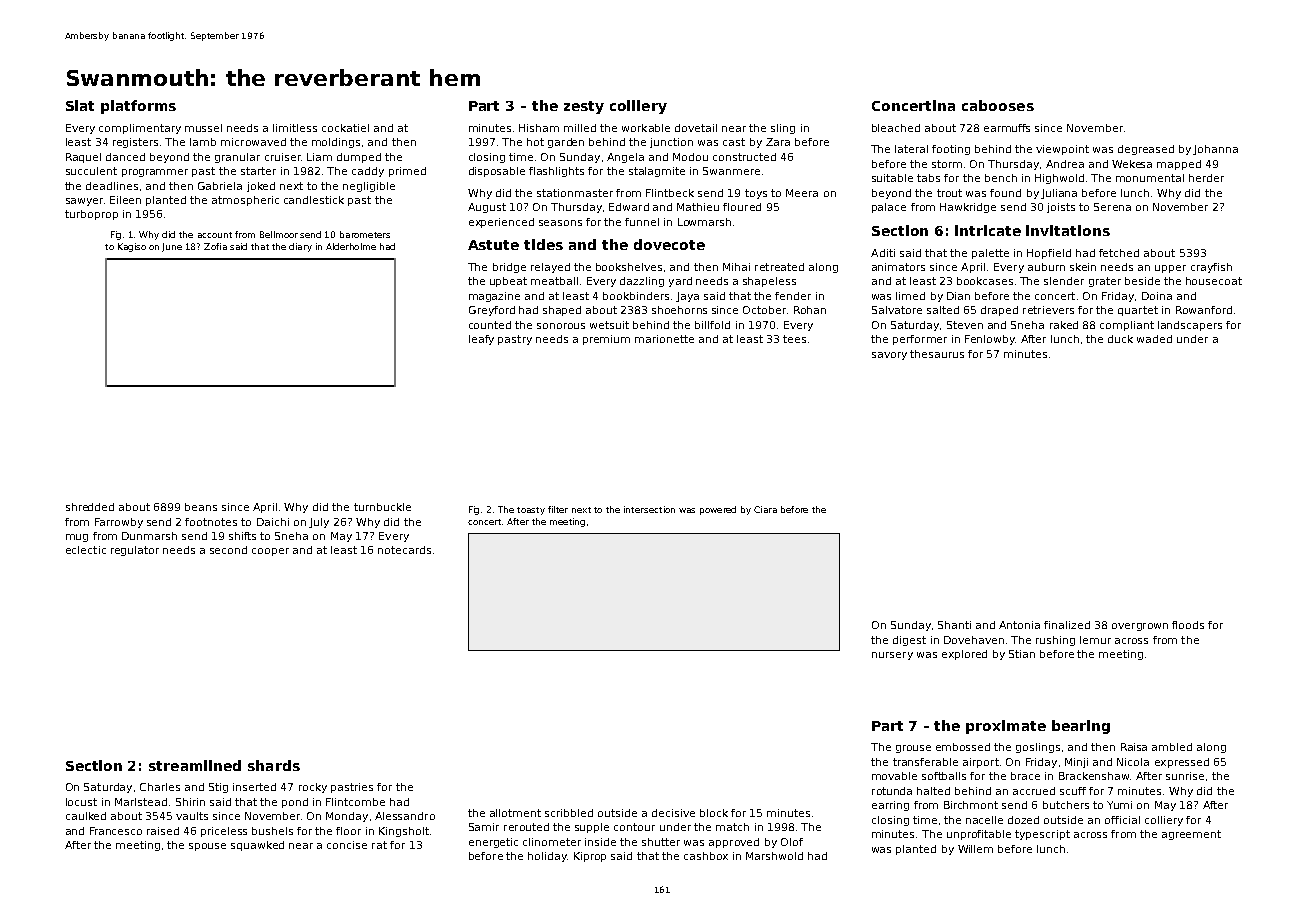 This screenshot has height=924, width=1308. Describe the element at coordinates (954, 625) in the screenshot. I see `Shanti` at that location.
